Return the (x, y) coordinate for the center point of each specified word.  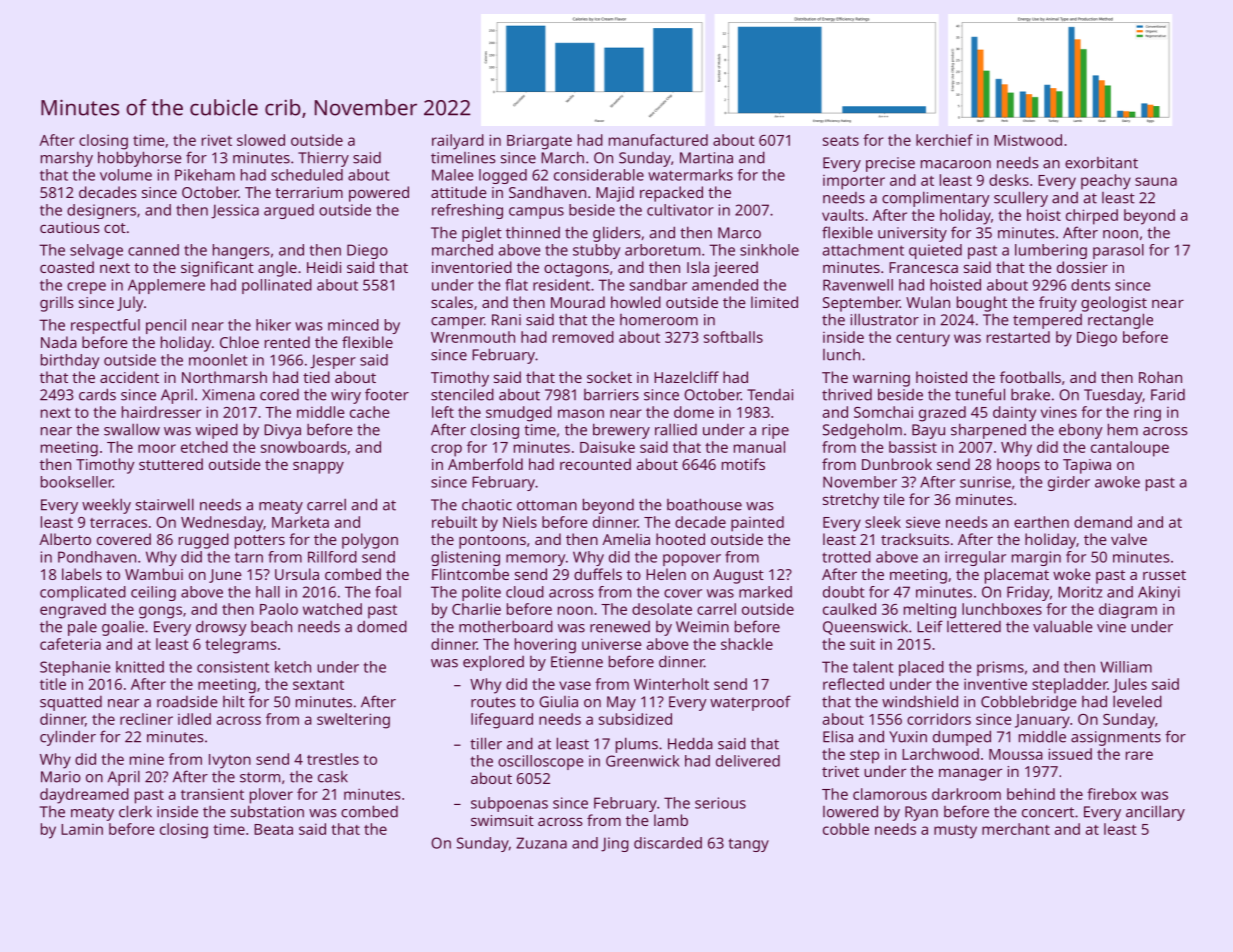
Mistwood (1028, 140)
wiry (346, 396)
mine (147, 759)
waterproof (750, 703)
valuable (1063, 626)
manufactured (658, 140)
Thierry (323, 159)
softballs (733, 337)
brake (1030, 395)
